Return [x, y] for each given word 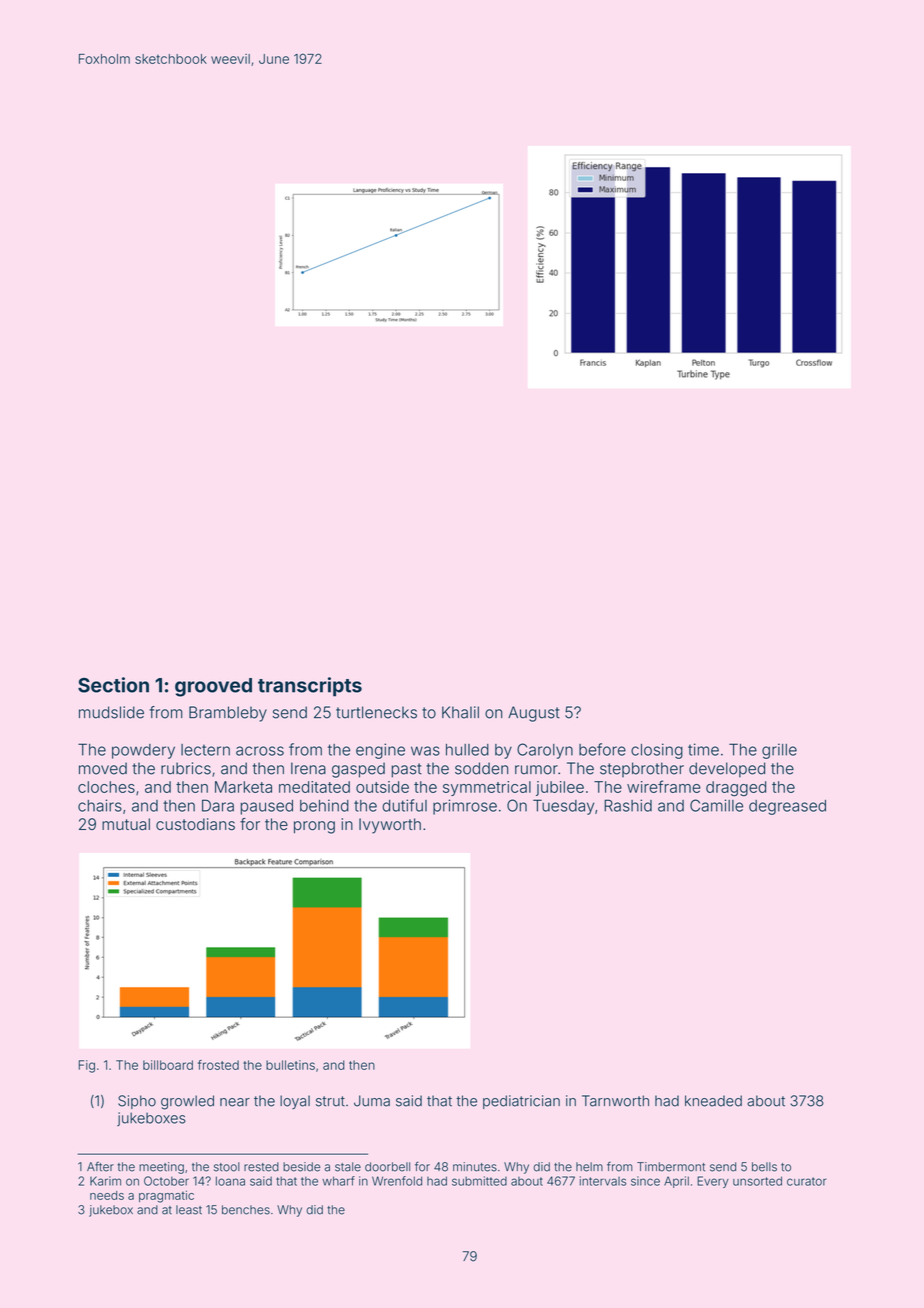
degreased [787, 807]
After [100, 1166]
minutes [475, 1167]
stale [348, 1167]
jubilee [560, 788]
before [602, 749]
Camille [716, 805]
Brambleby [228, 714]
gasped [358, 770]
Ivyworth [390, 826]
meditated [314, 787]
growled [187, 1102]
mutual [126, 824]
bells [764, 1167]
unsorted [757, 1181]
